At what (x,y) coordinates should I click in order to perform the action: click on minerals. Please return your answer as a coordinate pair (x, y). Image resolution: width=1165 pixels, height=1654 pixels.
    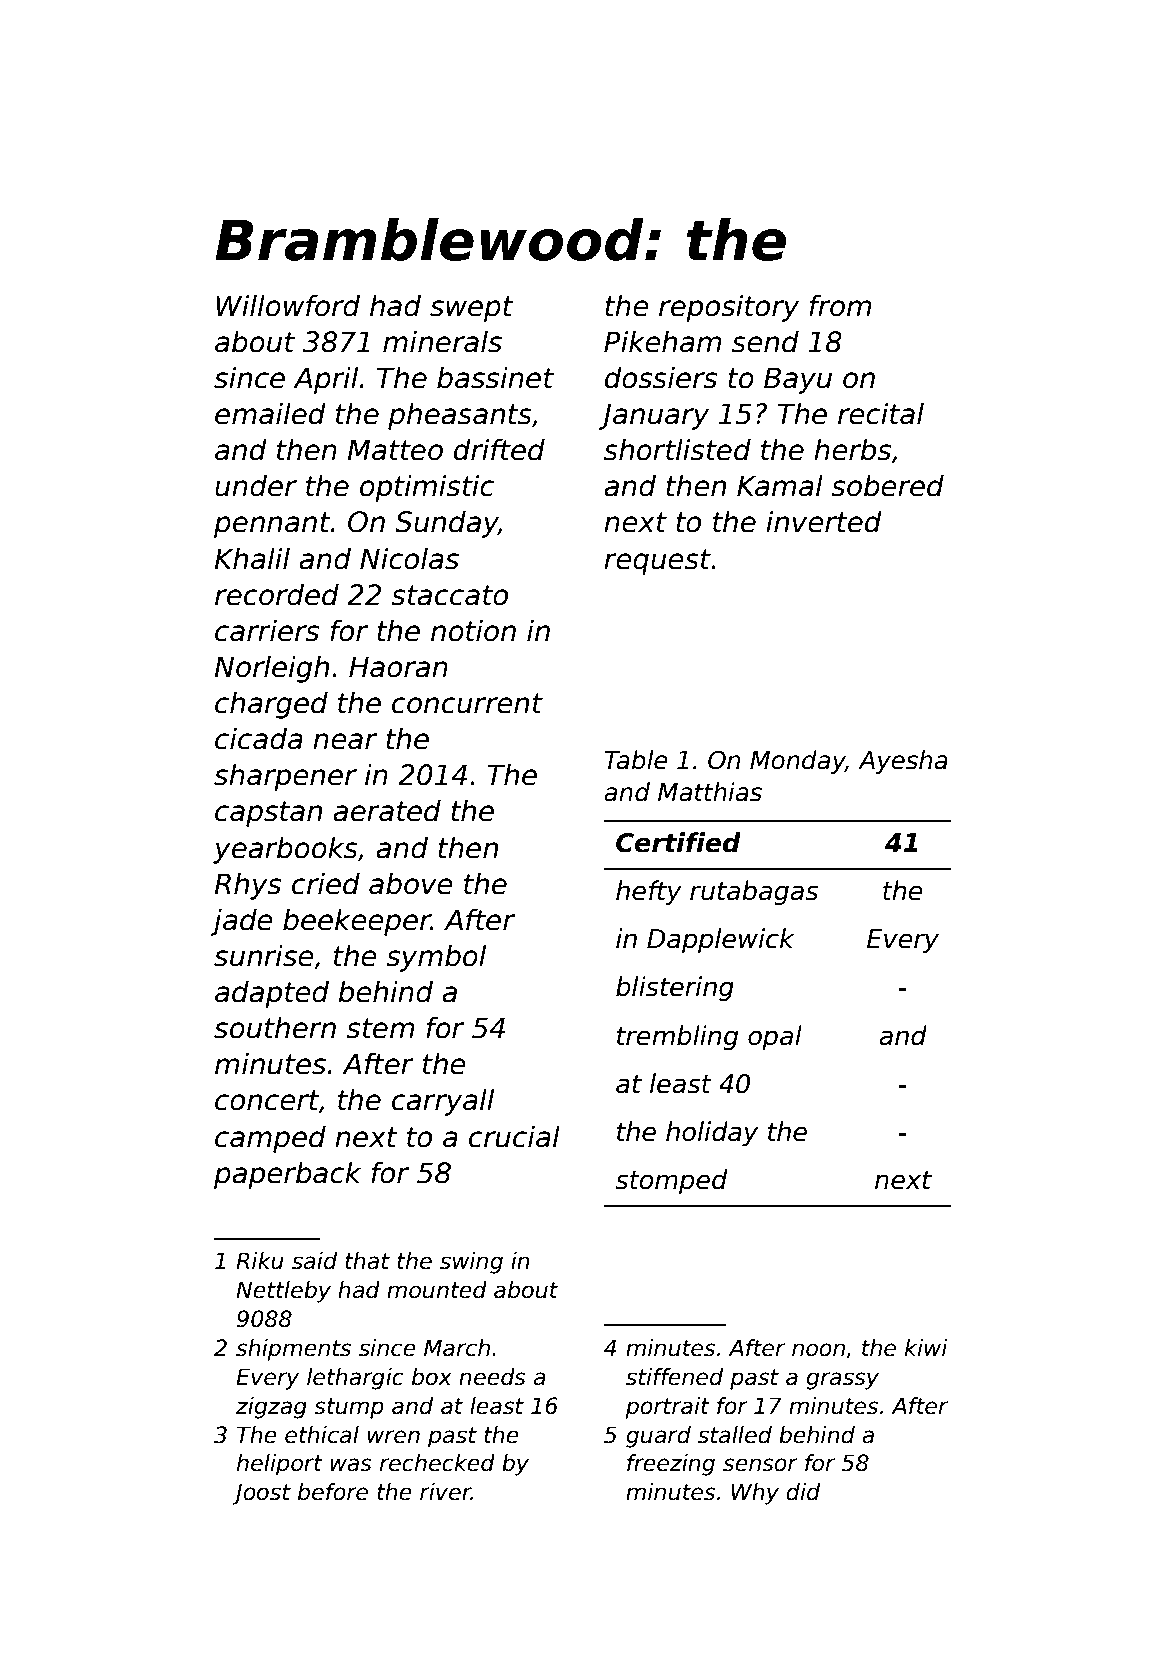
    Looking at the image, I should click on (442, 341).
